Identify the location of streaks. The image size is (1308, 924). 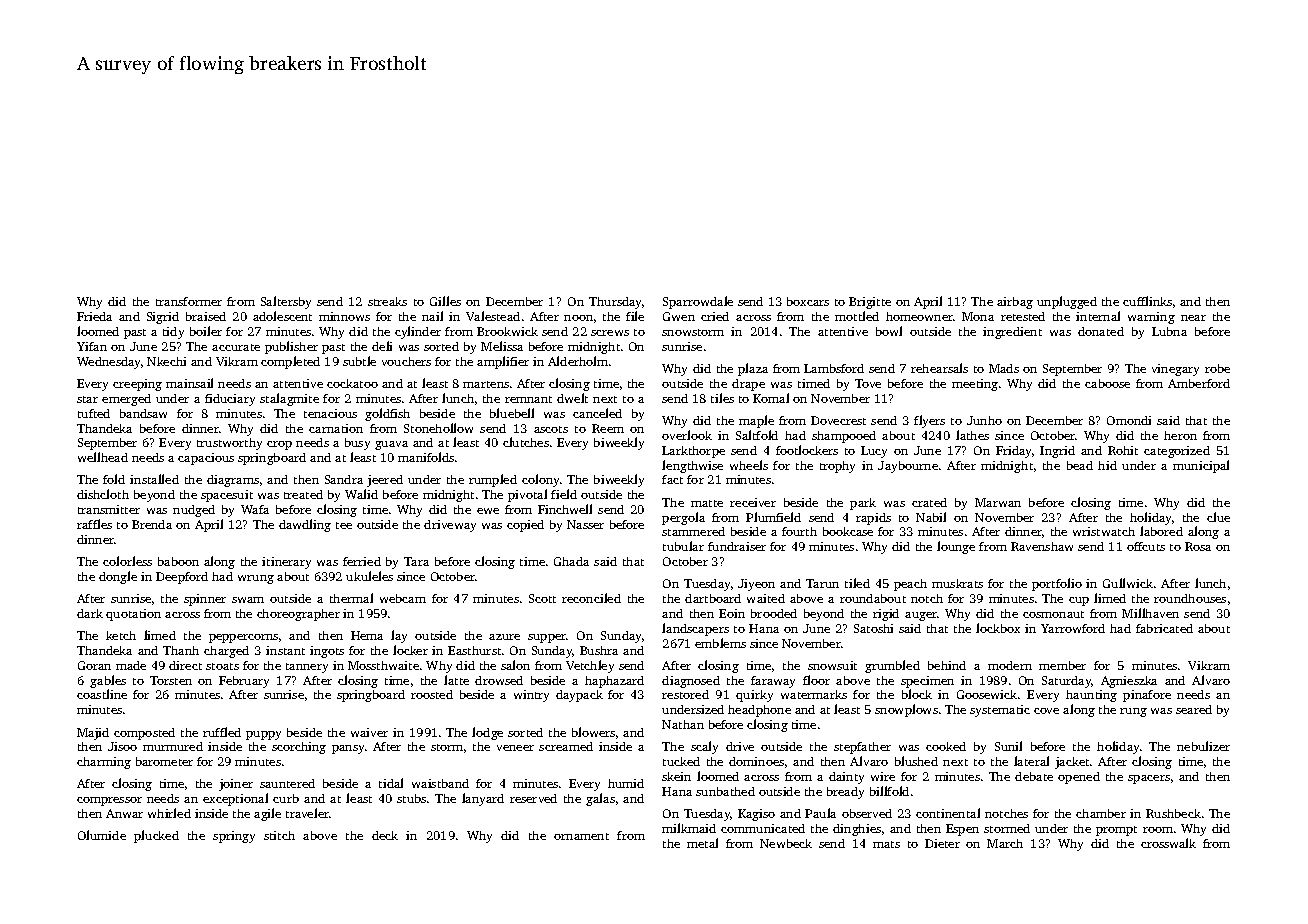
(387, 301).
